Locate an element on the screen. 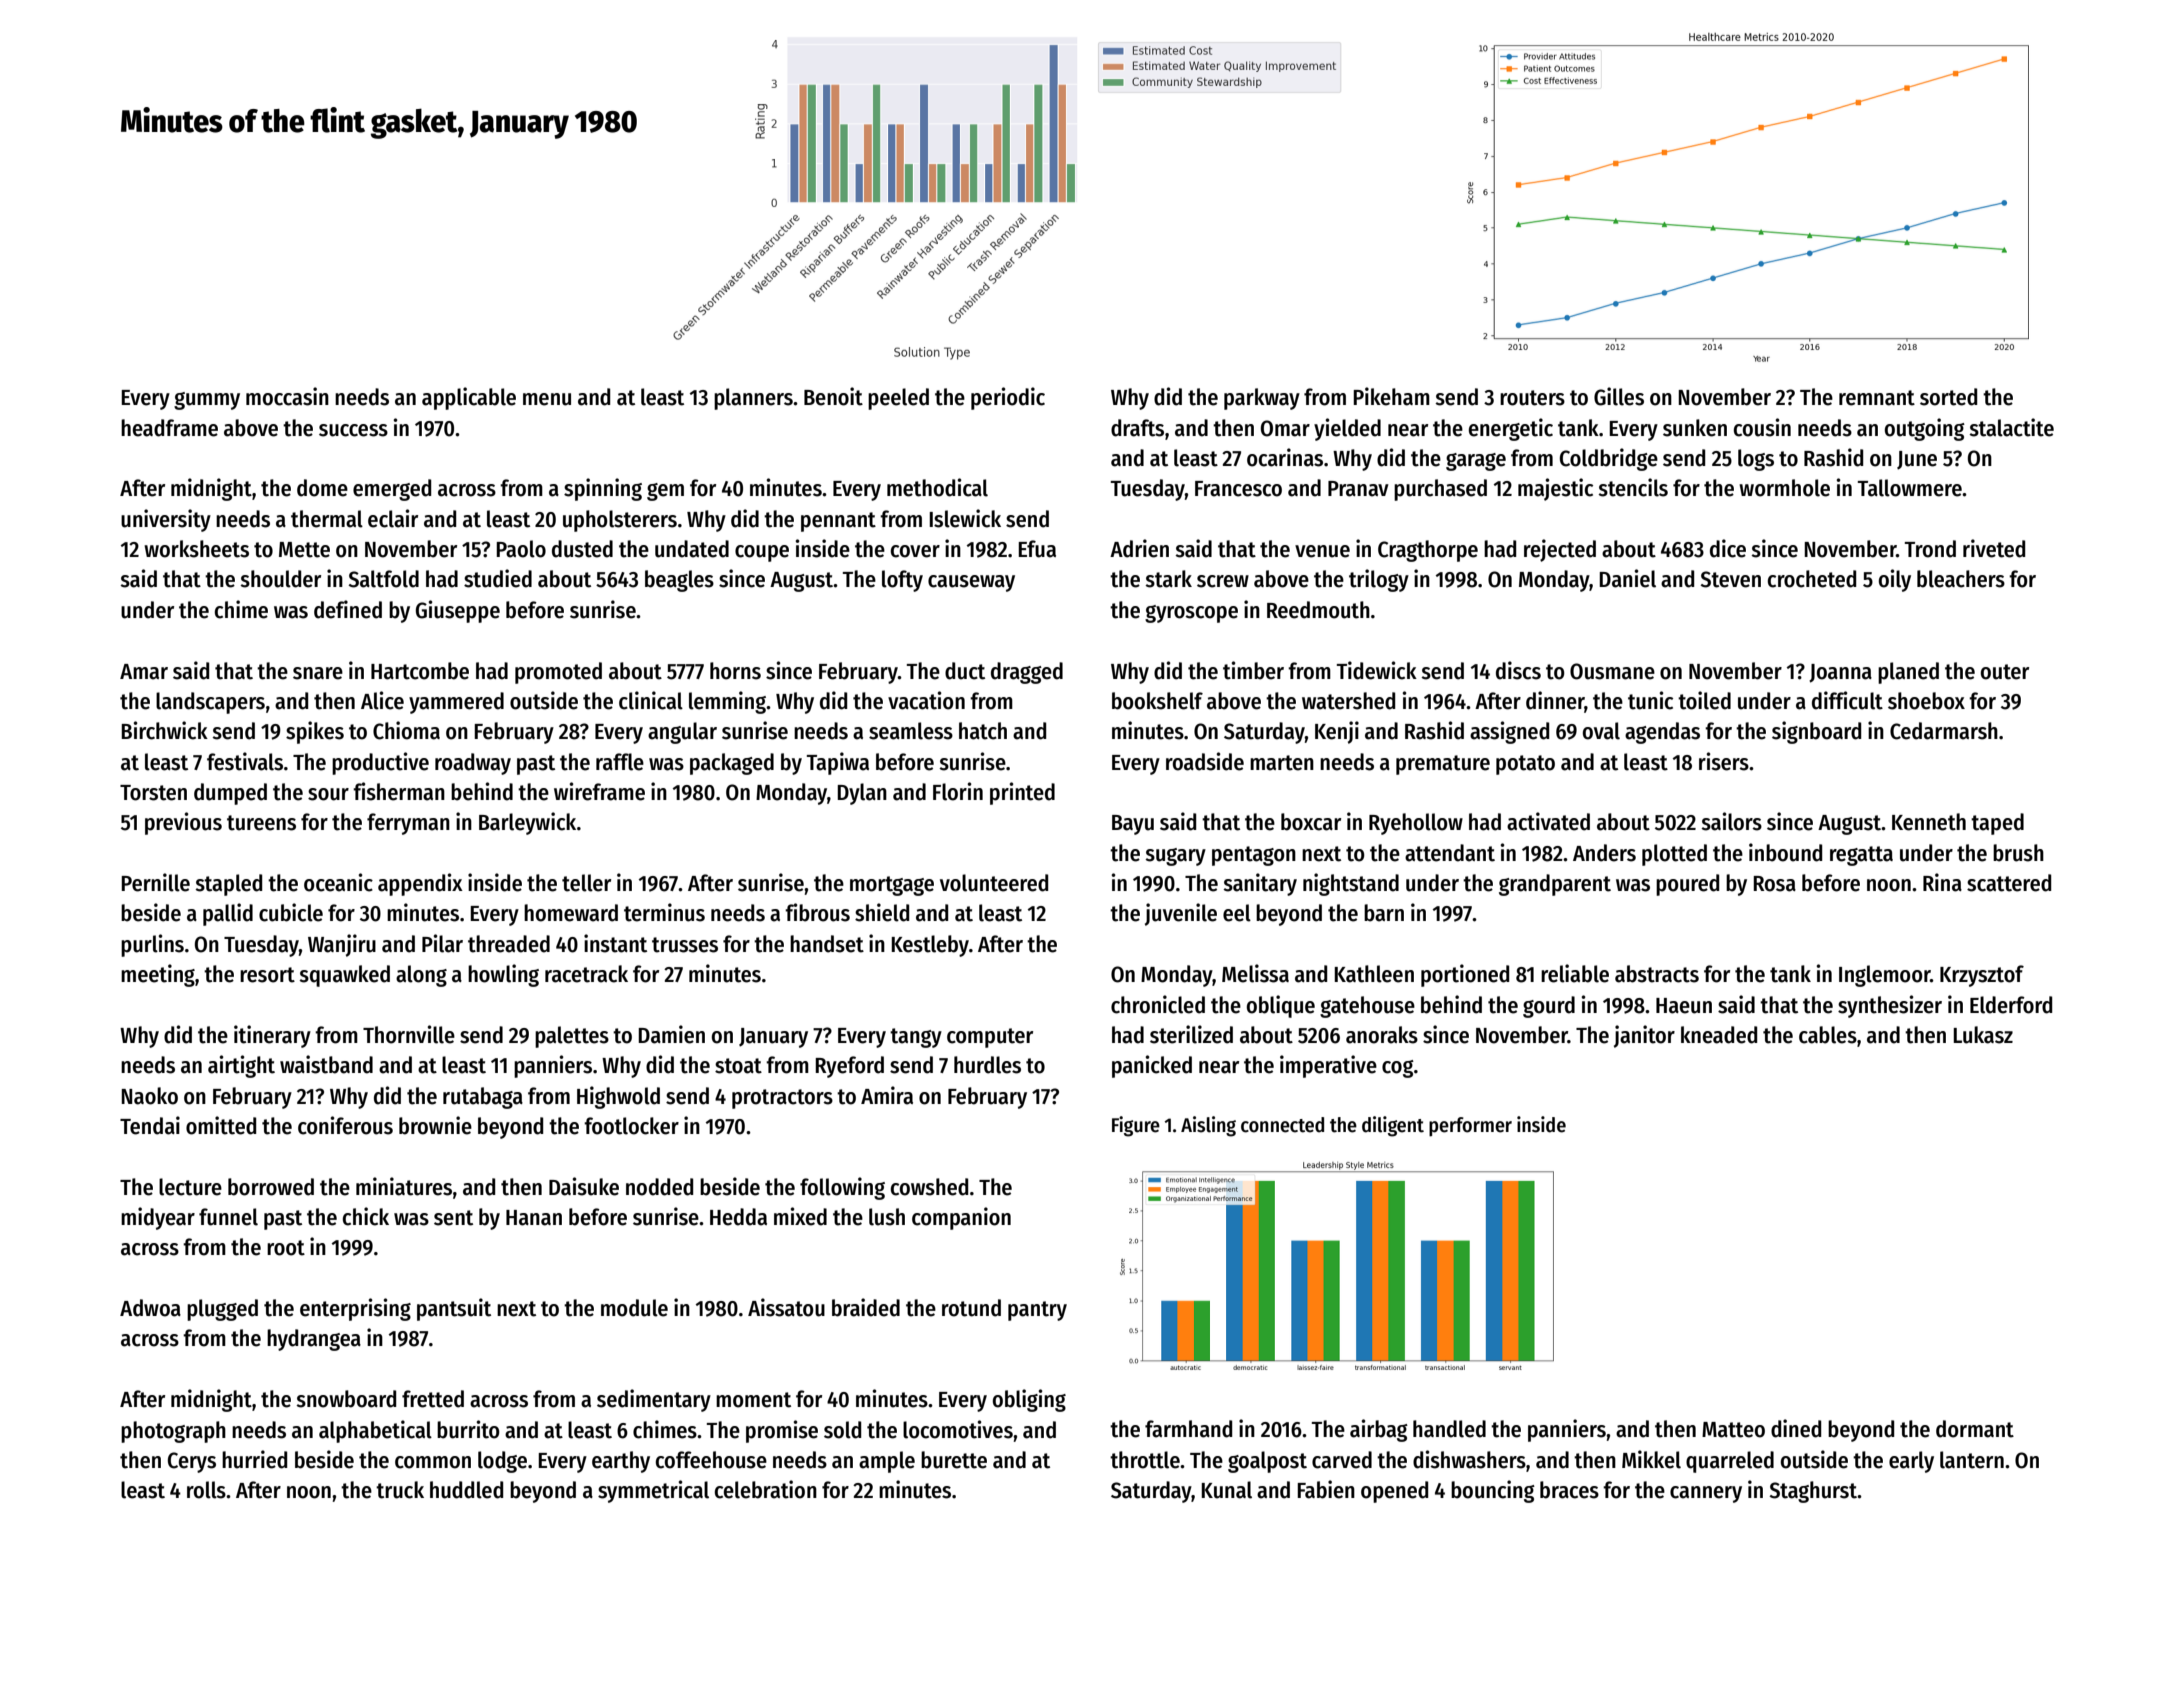  celebration is located at coordinates (766, 1489).
